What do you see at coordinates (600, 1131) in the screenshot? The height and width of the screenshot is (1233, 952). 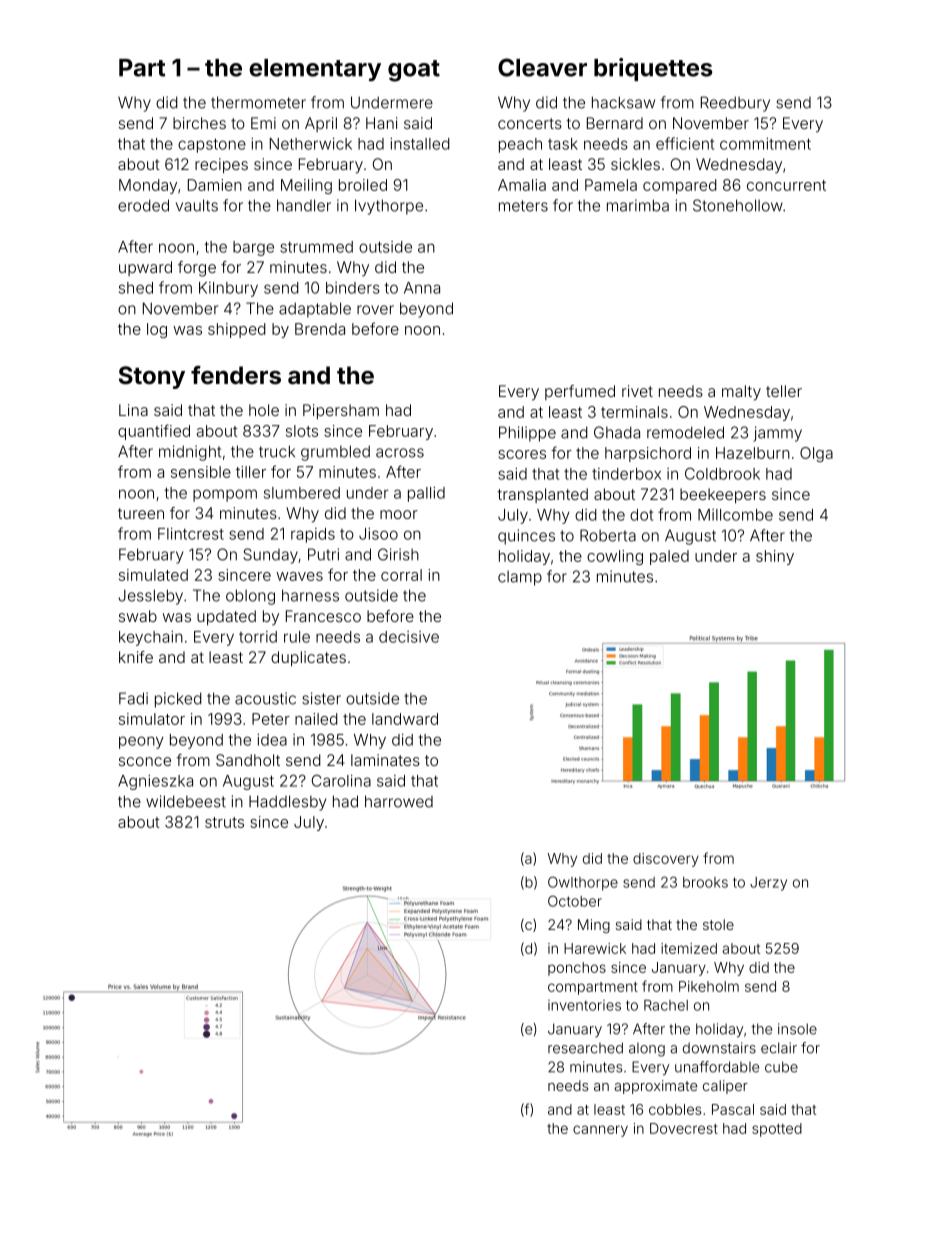 I see `cannery` at bounding box center [600, 1131].
